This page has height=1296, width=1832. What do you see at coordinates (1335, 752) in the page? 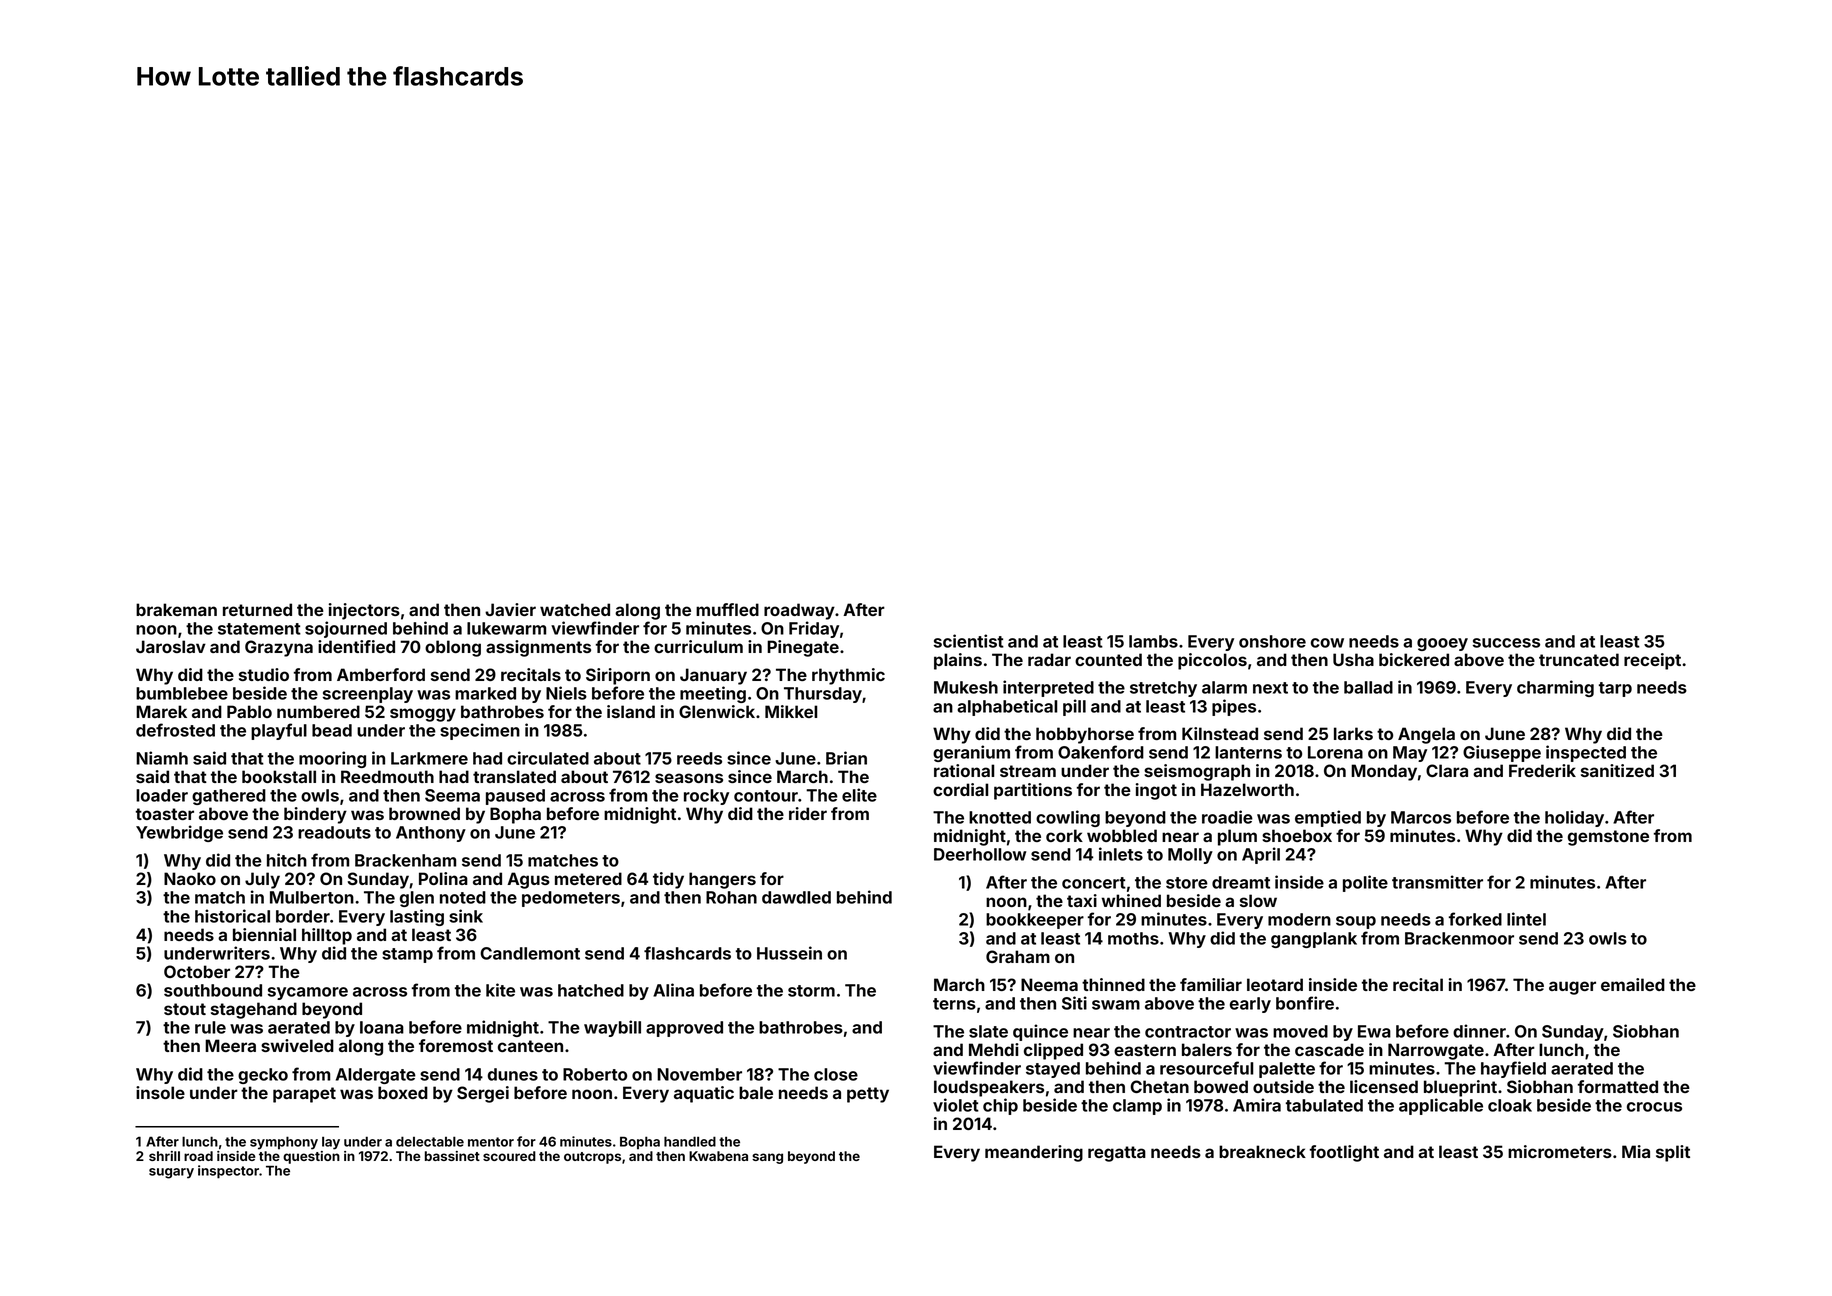
I see `Lorena` at bounding box center [1335, 752].
